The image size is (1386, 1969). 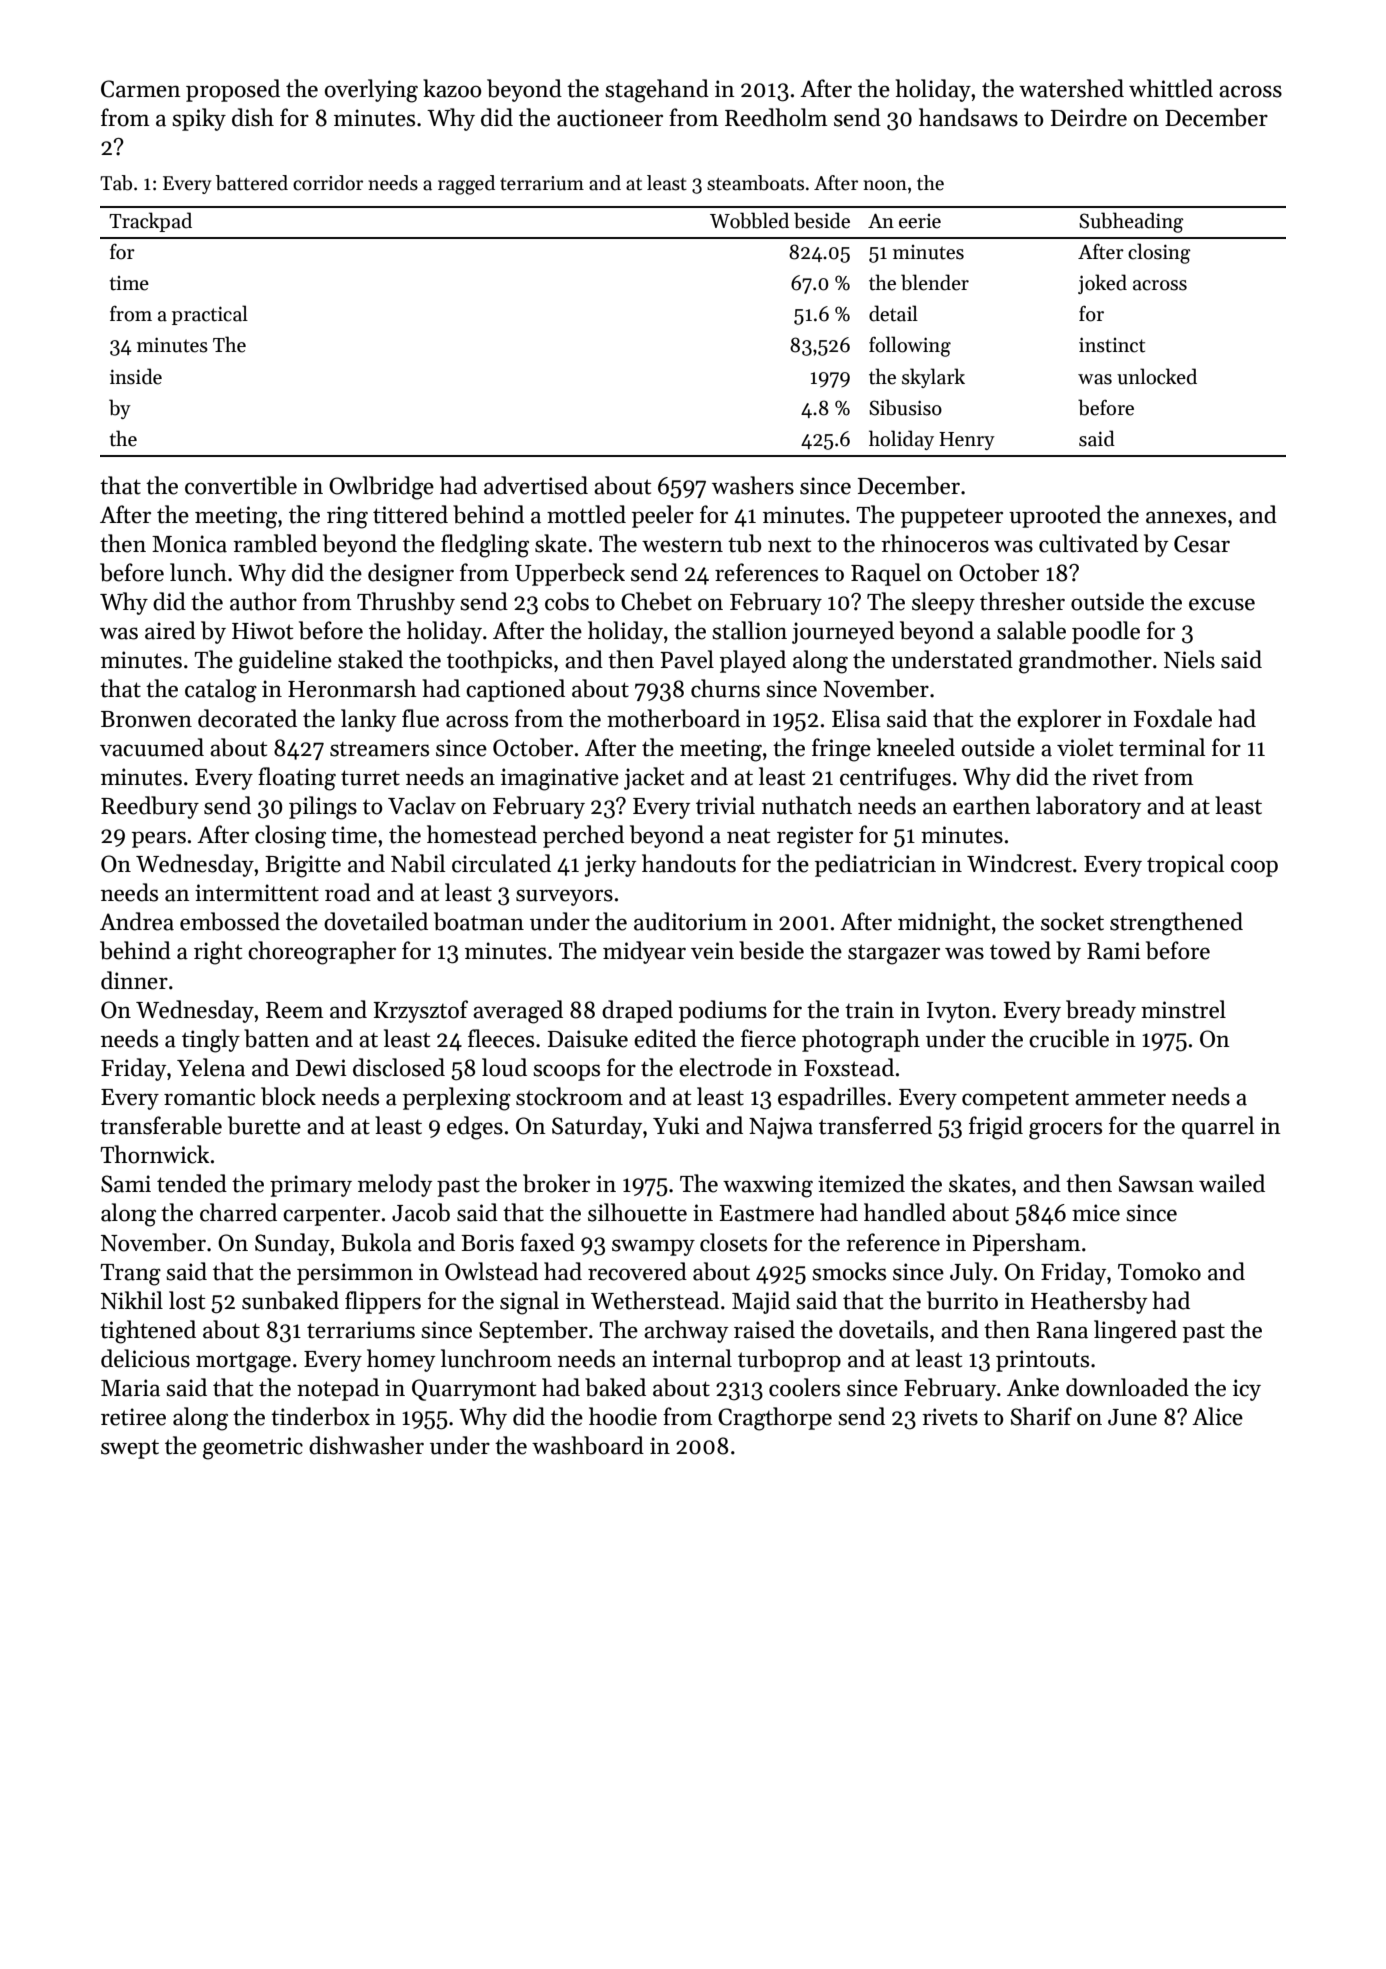 What do you see at coordinates (457, 1099) in the screenshot?
I see `perplexing` at bounding box center [457, 1099].
